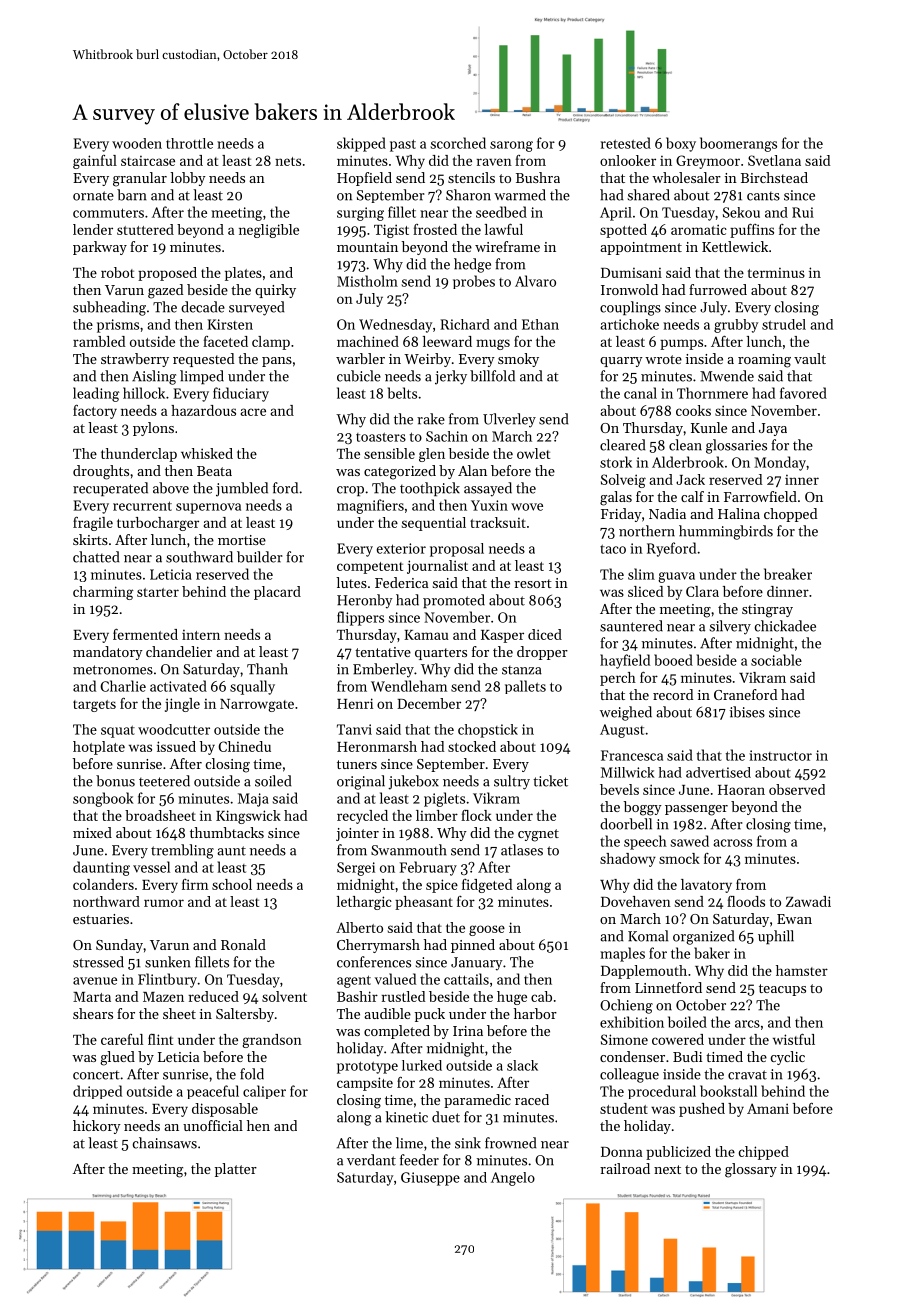 The height and width of the document is (1316, 908). I want to click on original, so click(361, 782).
